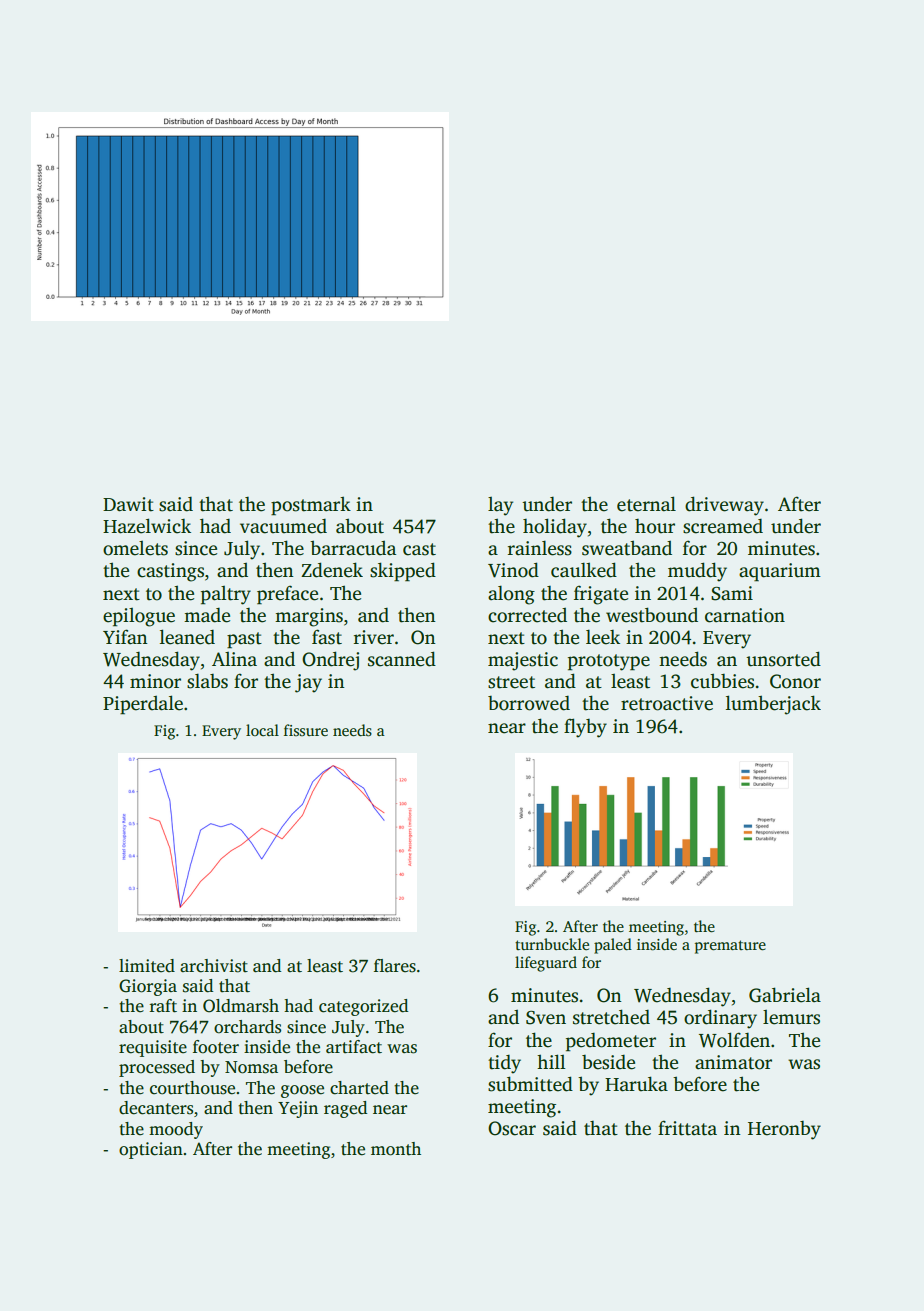  I want to click on flyby, so click(585, 728).
